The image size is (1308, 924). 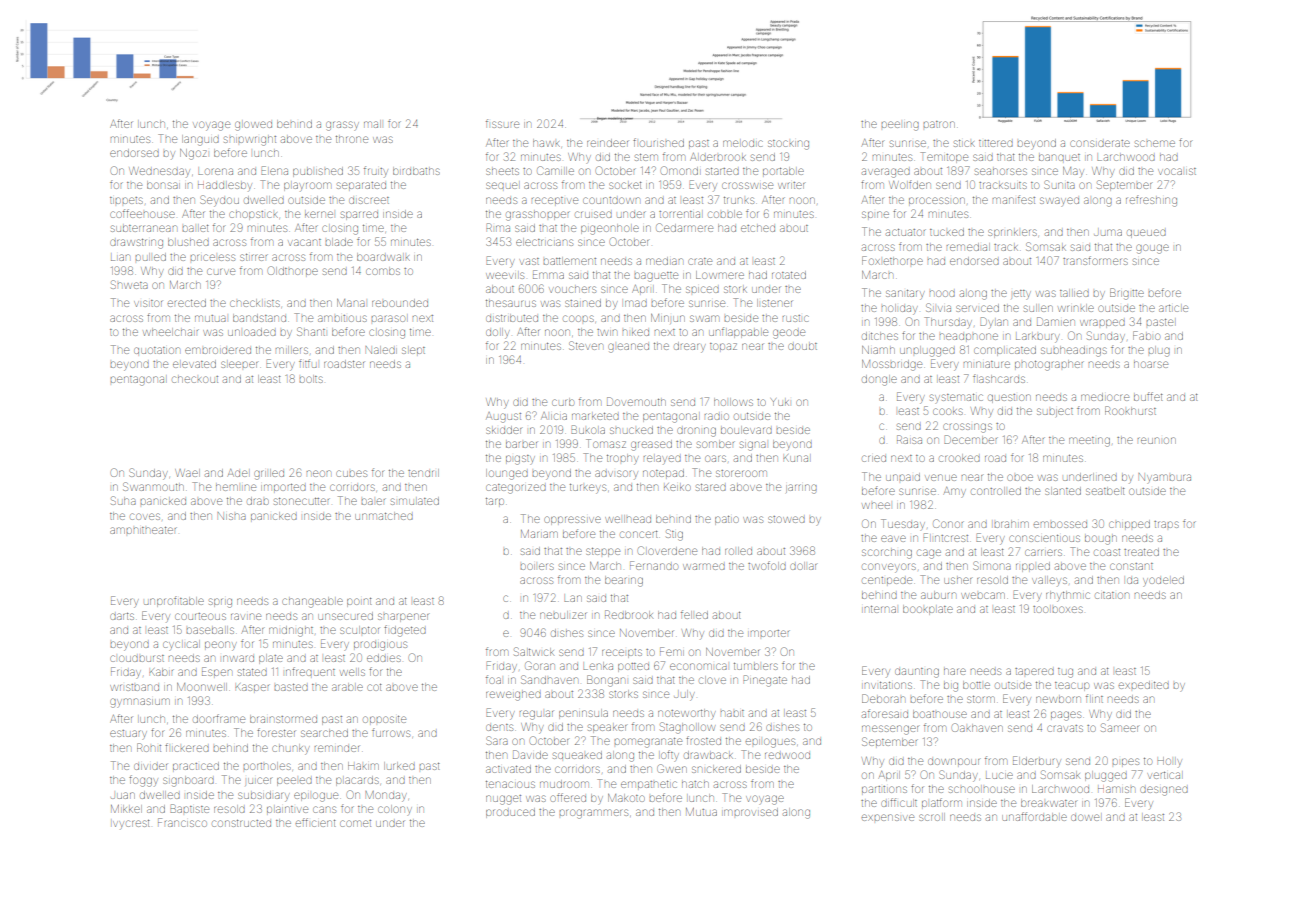 I want to click on bolts, so click(x=311, y=379).
